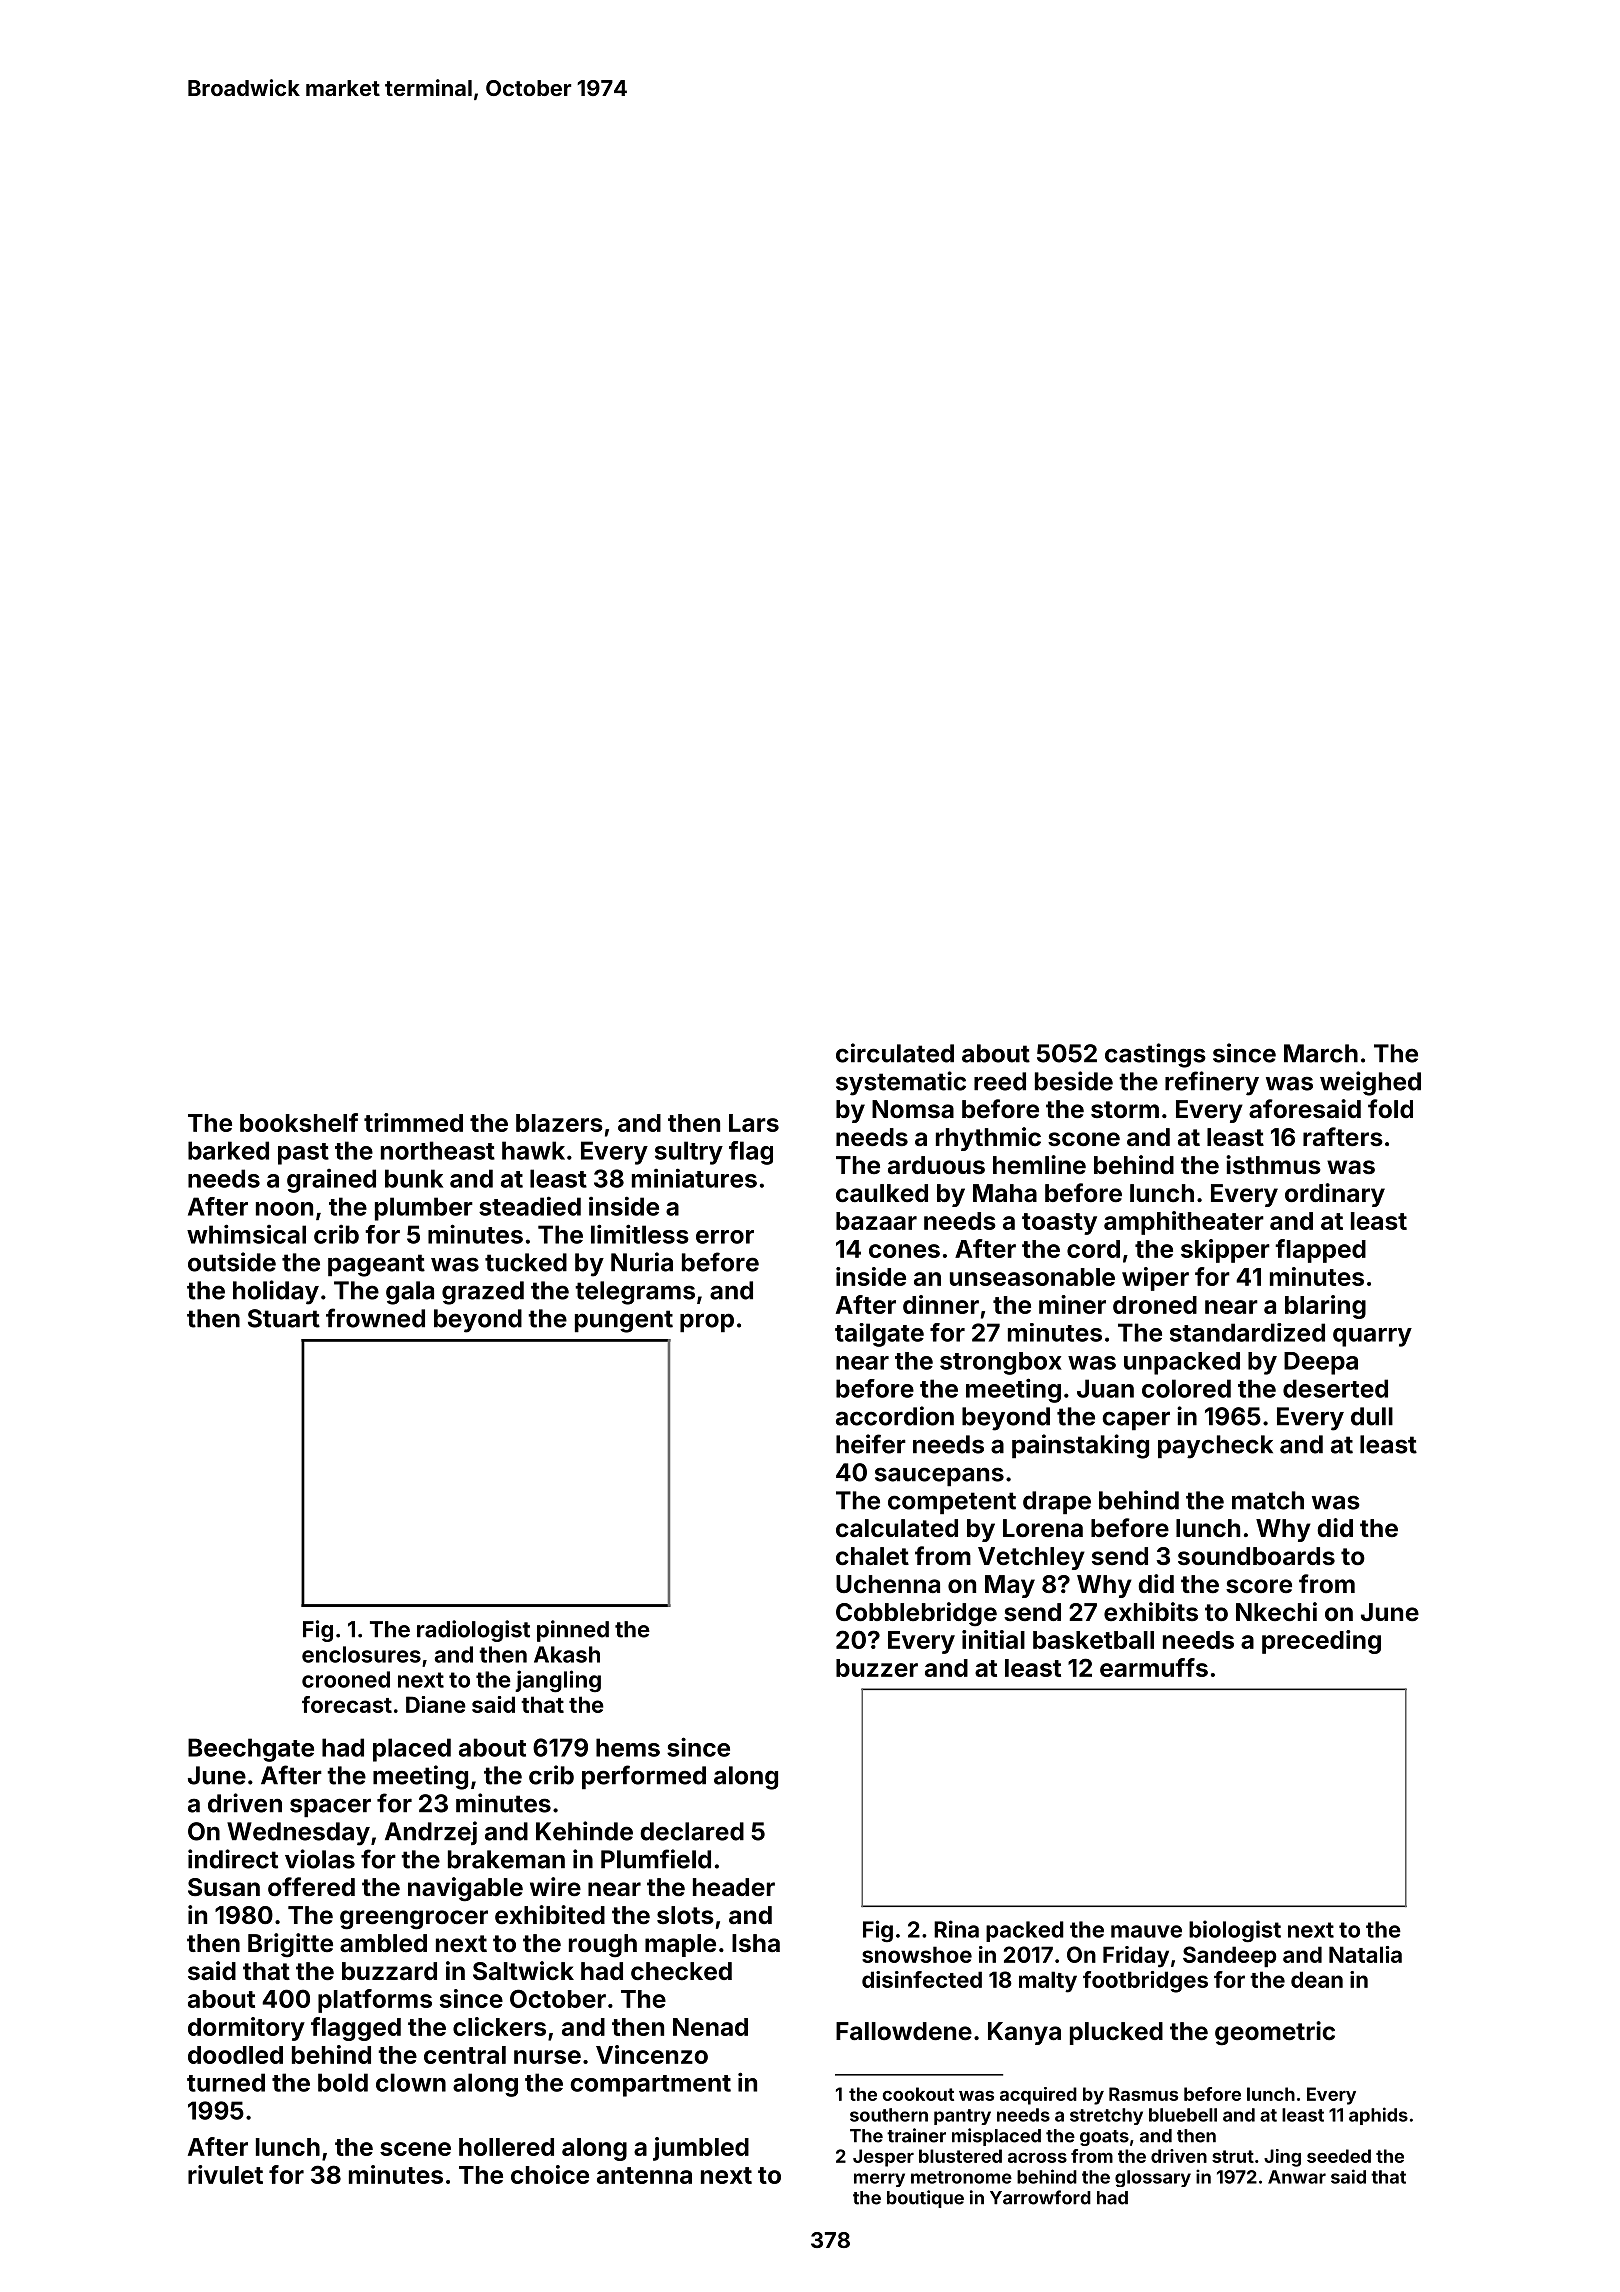  What do you see at coordinates (375, 2001) in the screenshot?
I see `platforms` at bounding box center [375, 2001].
